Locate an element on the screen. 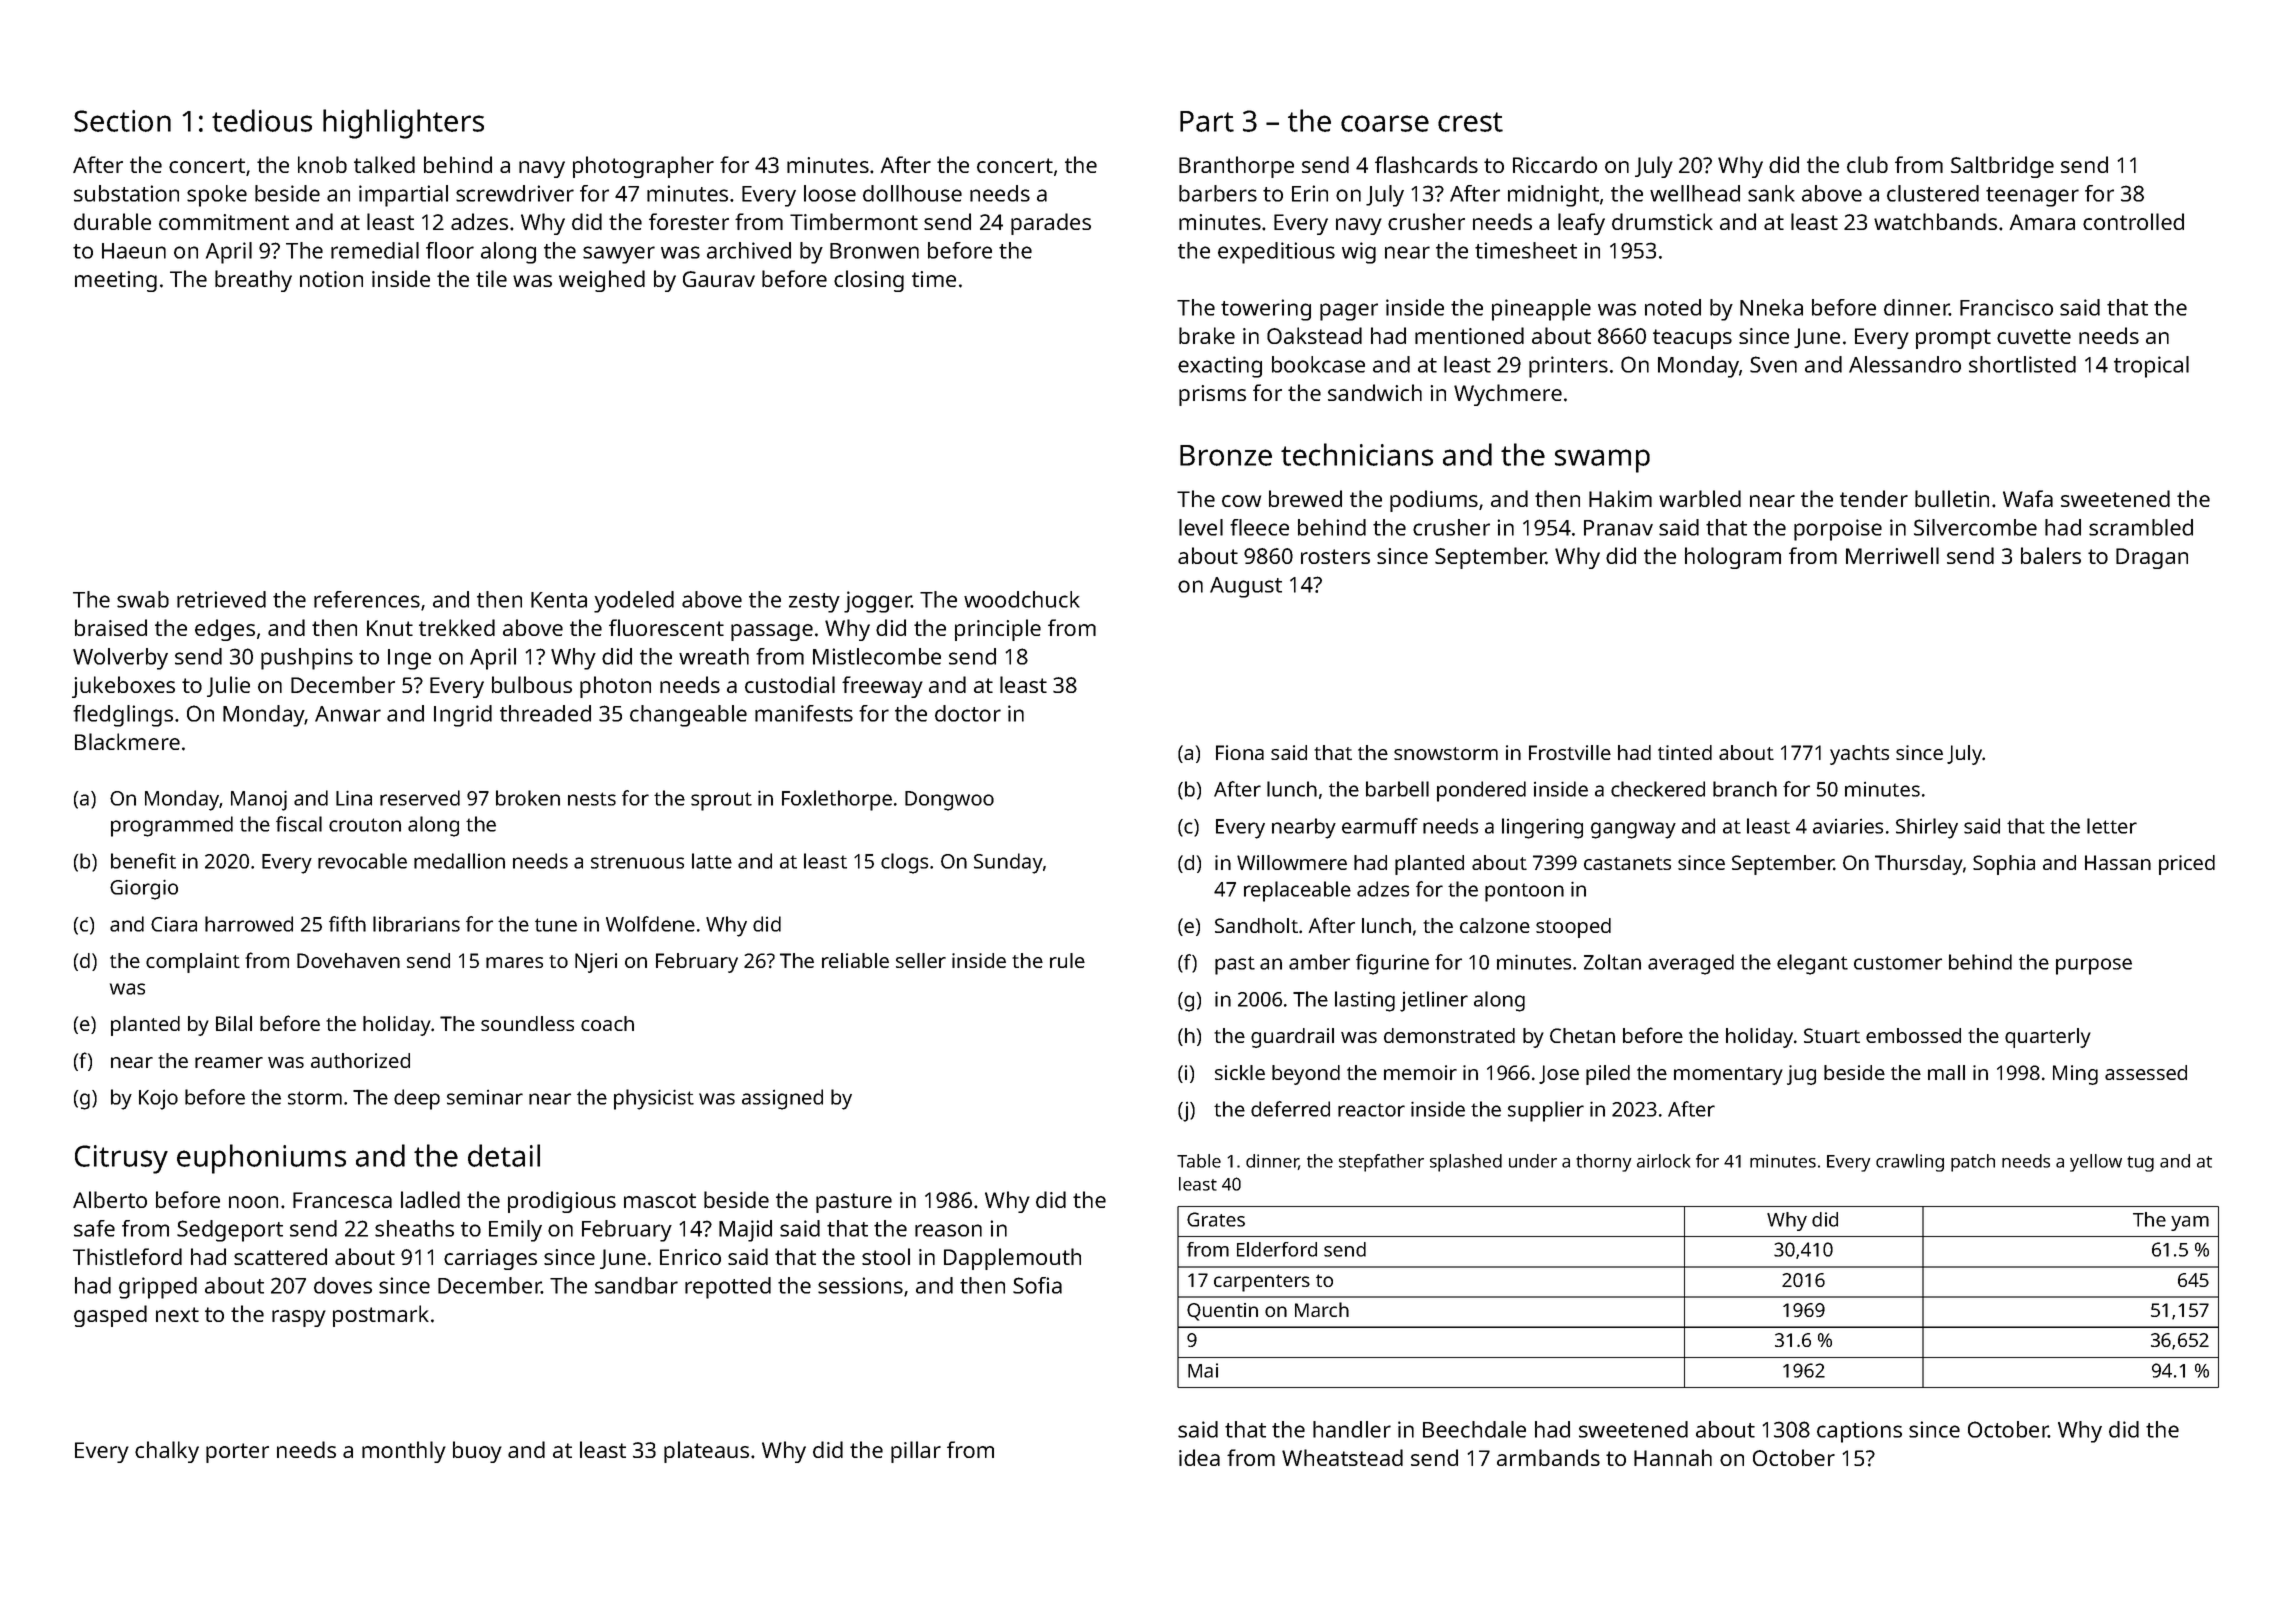  benefit is located at coordinates (143, 861).
